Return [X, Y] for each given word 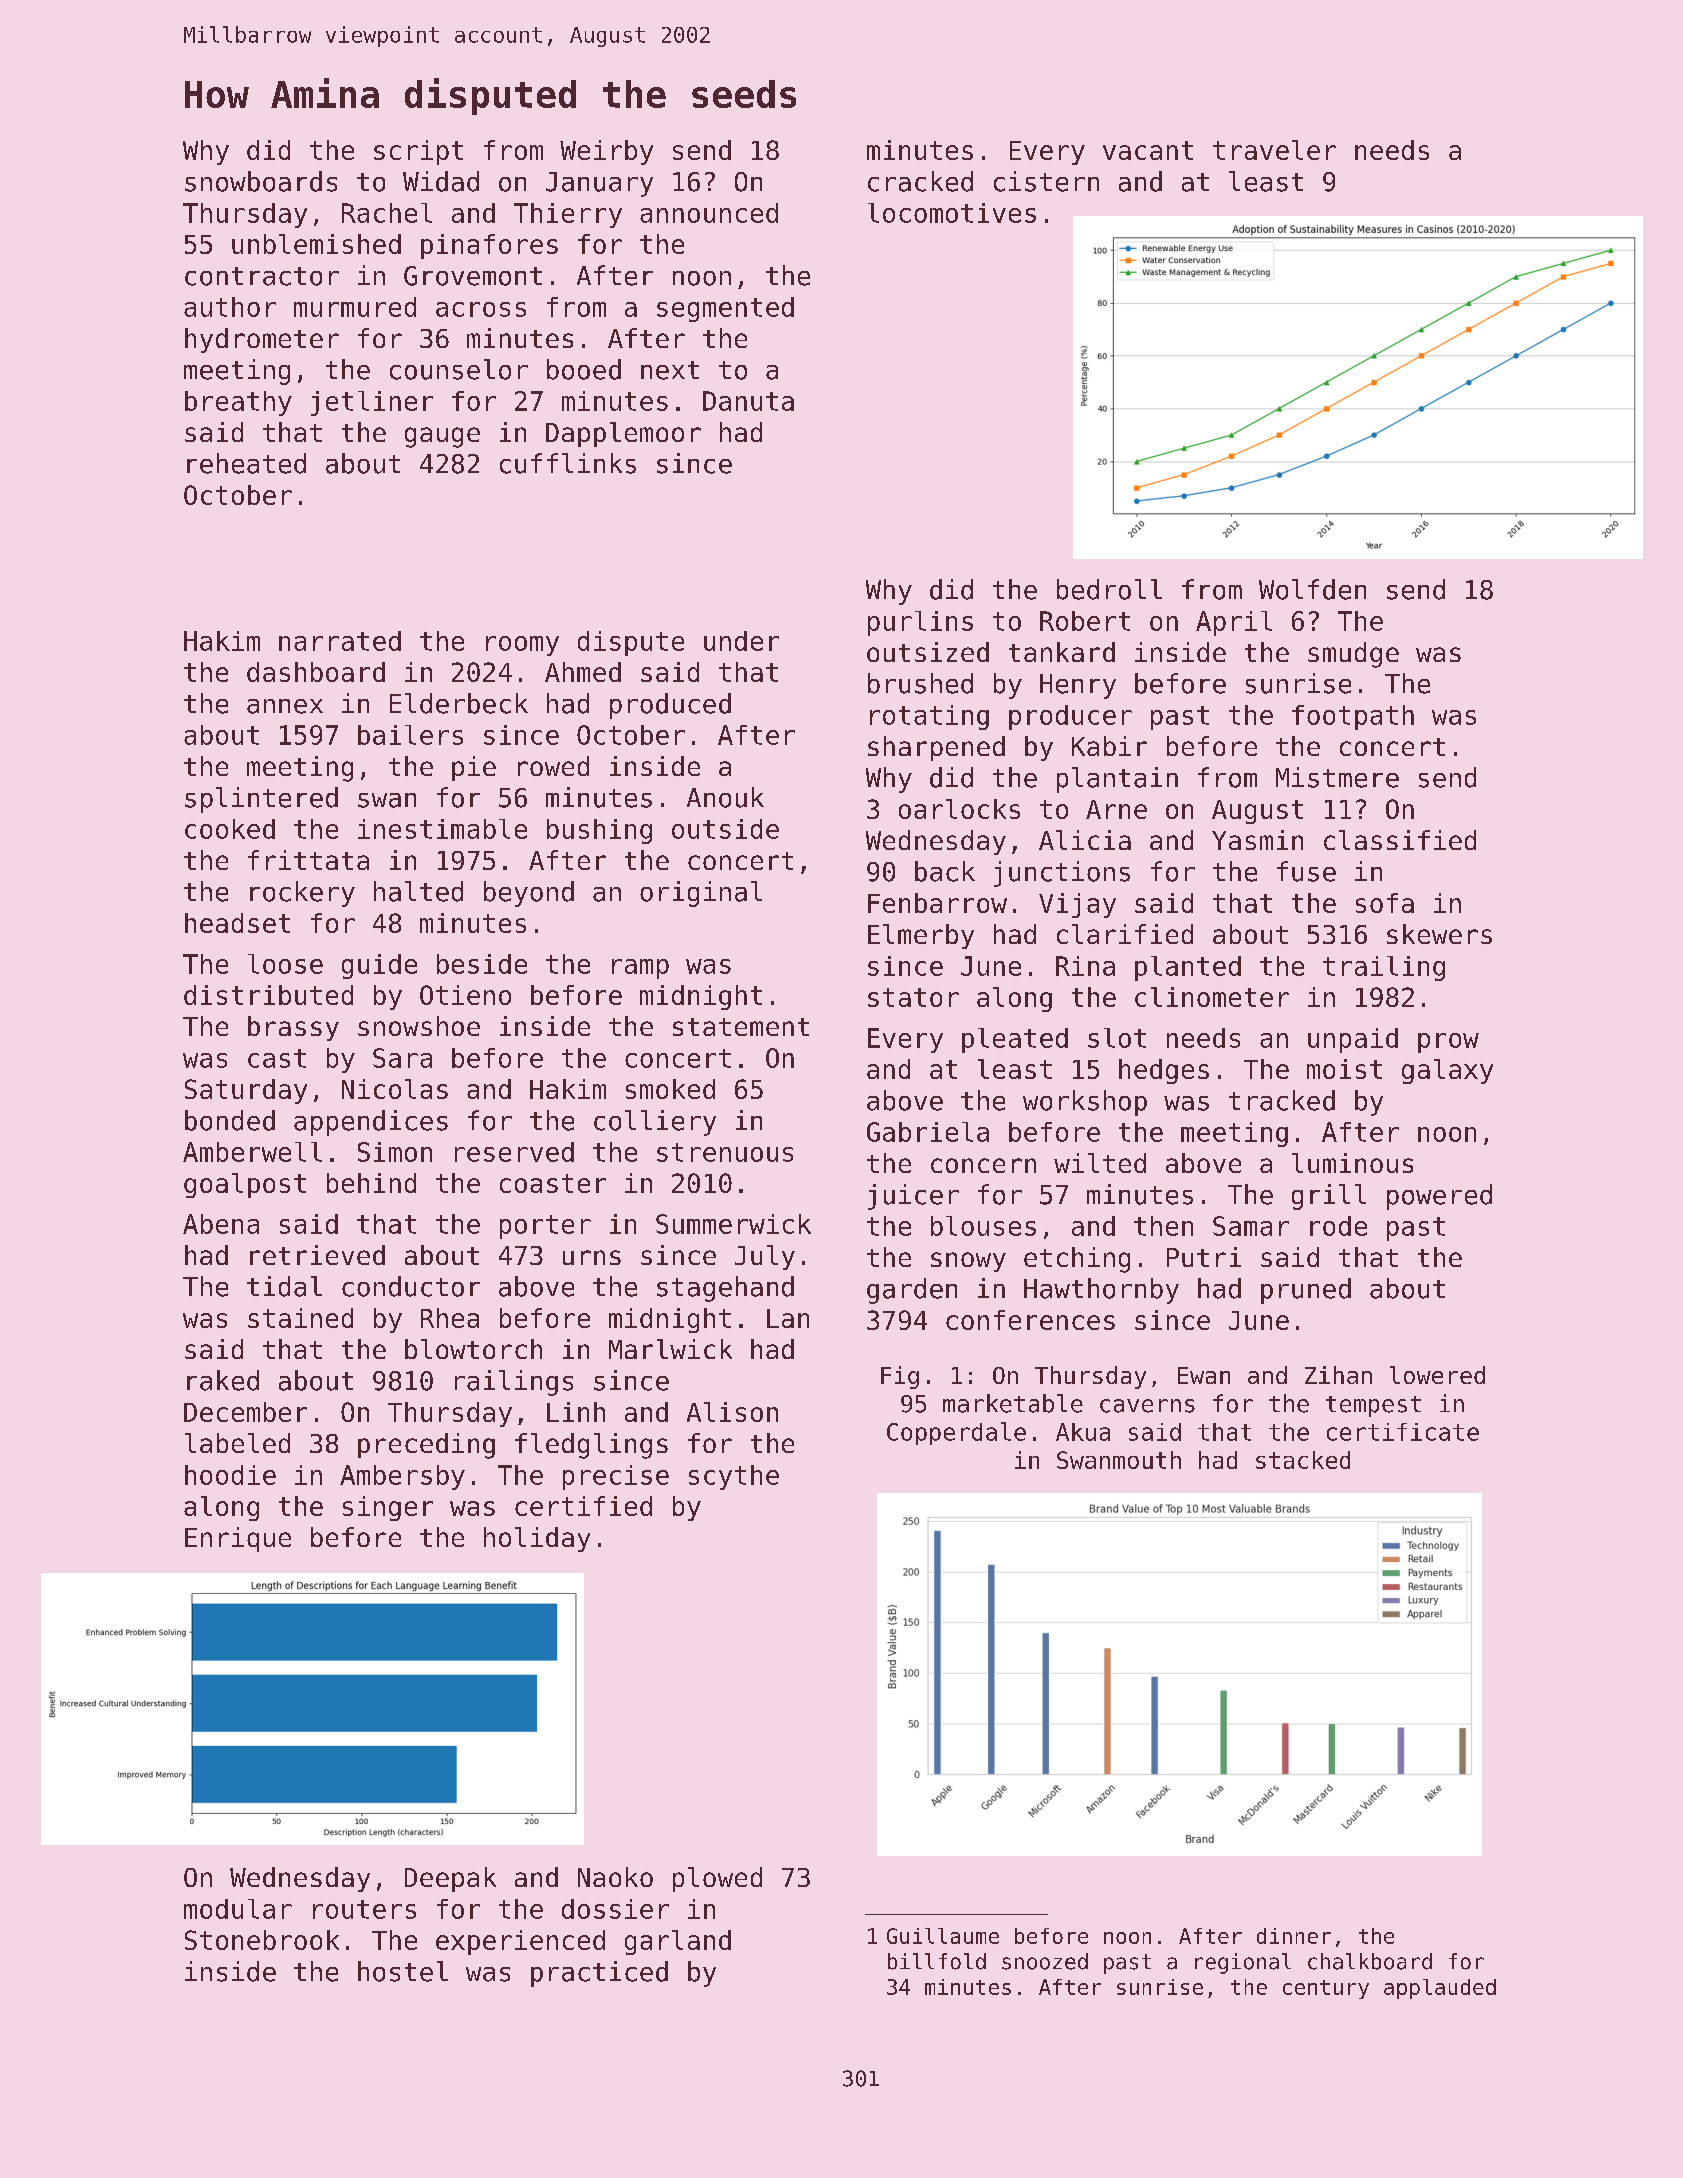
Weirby [606, 152]
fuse [1306, 871]
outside [725, 829]
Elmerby [921, 936]
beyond [529, 894]
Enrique [238, 1539]
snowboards [261, 181]
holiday [537, 1539]
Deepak [450, 1879]
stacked [1303, 1460]
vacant [1148, 150]
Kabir [1109, 746]
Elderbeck [459, 703]
